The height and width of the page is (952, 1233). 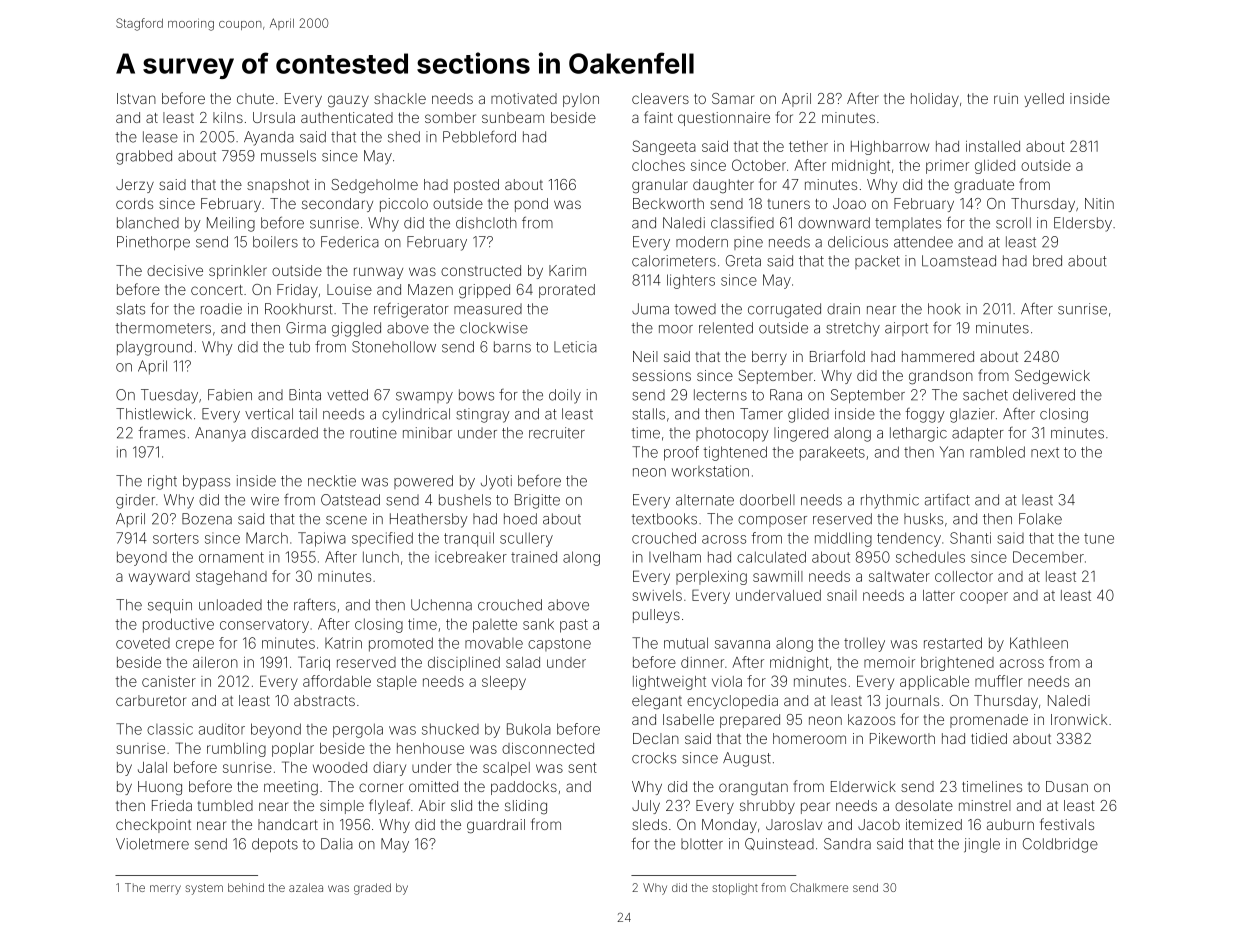 What do you see at coordinates (733, 98) in the page?
I see `Samar` at bounding box center [733, 98].
